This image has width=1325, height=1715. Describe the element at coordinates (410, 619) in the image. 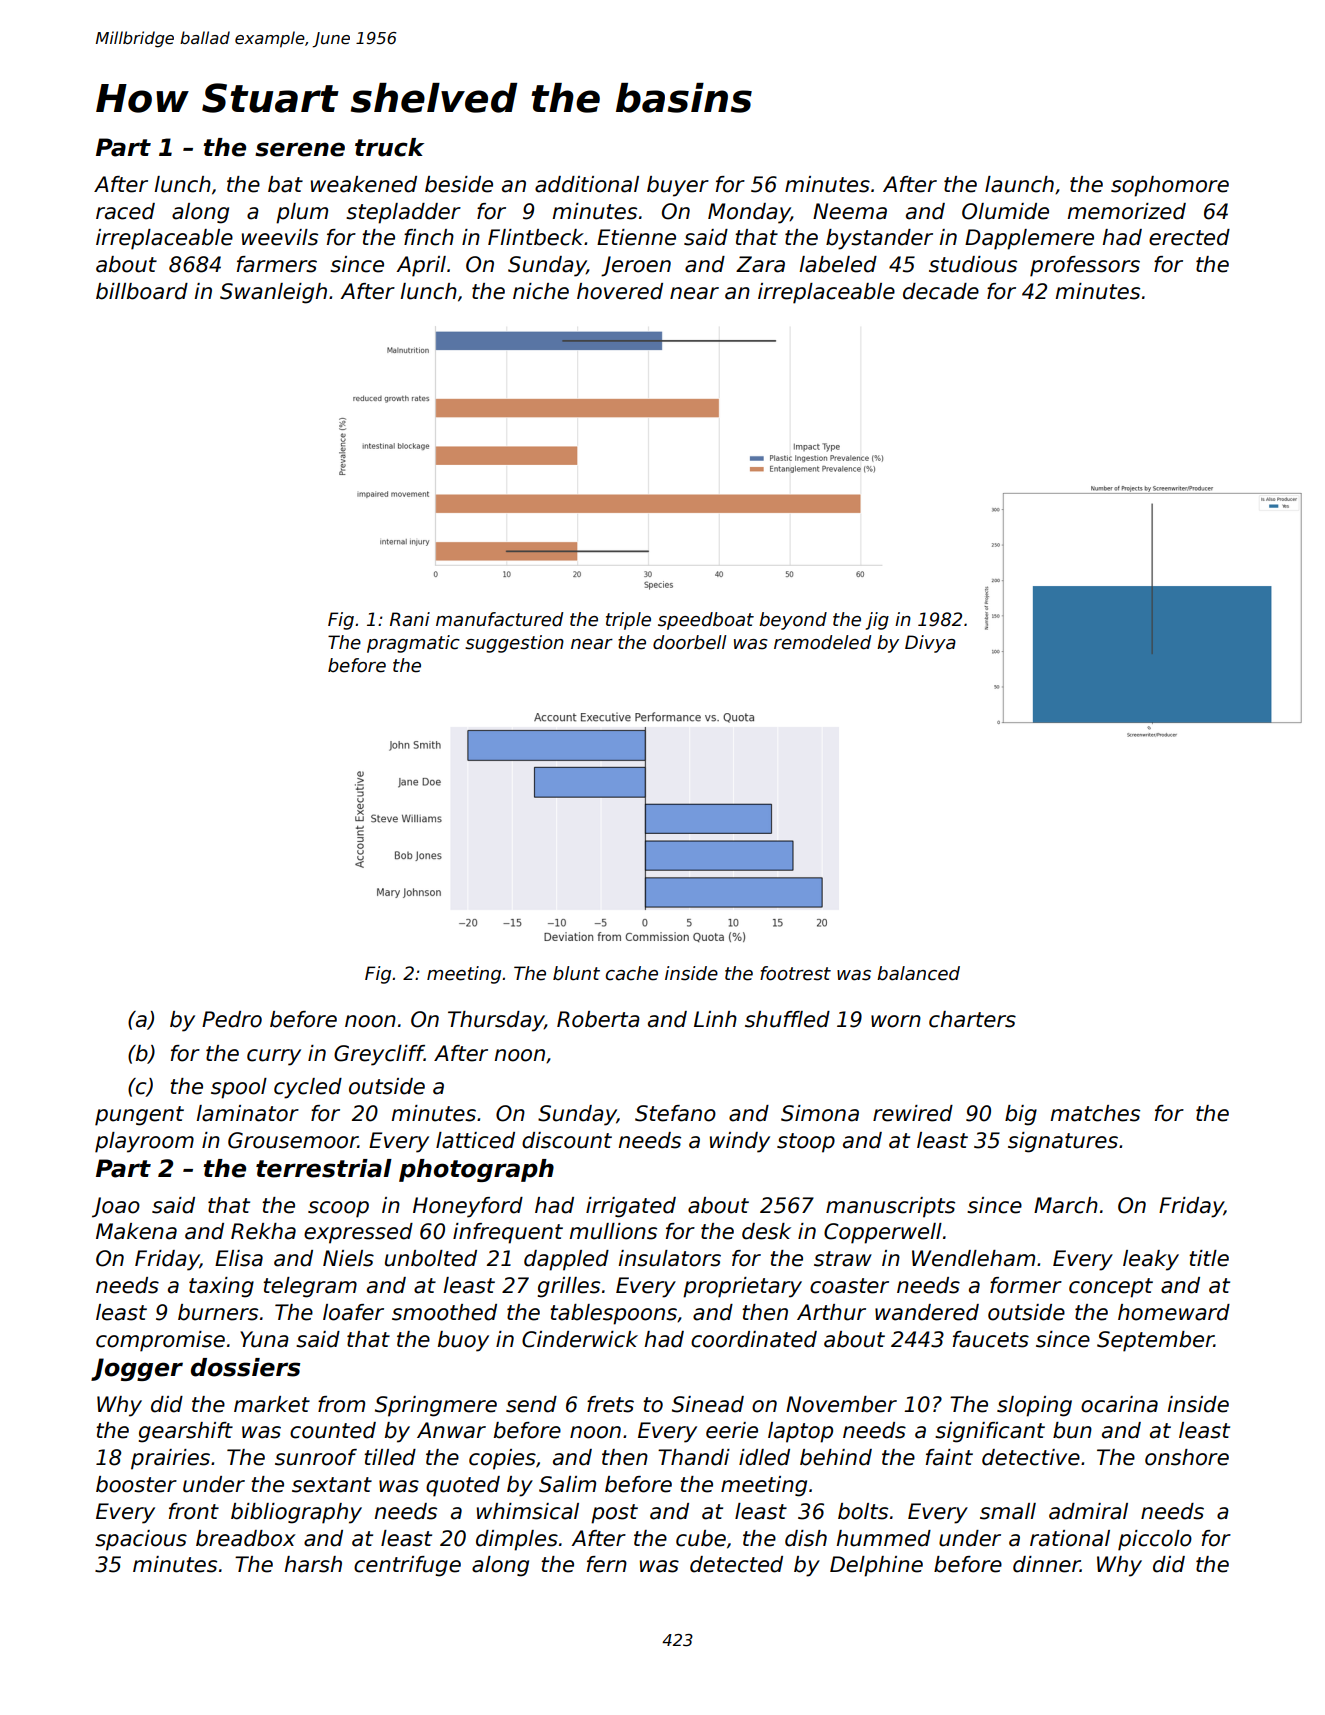

I see `Rani` at that location.
